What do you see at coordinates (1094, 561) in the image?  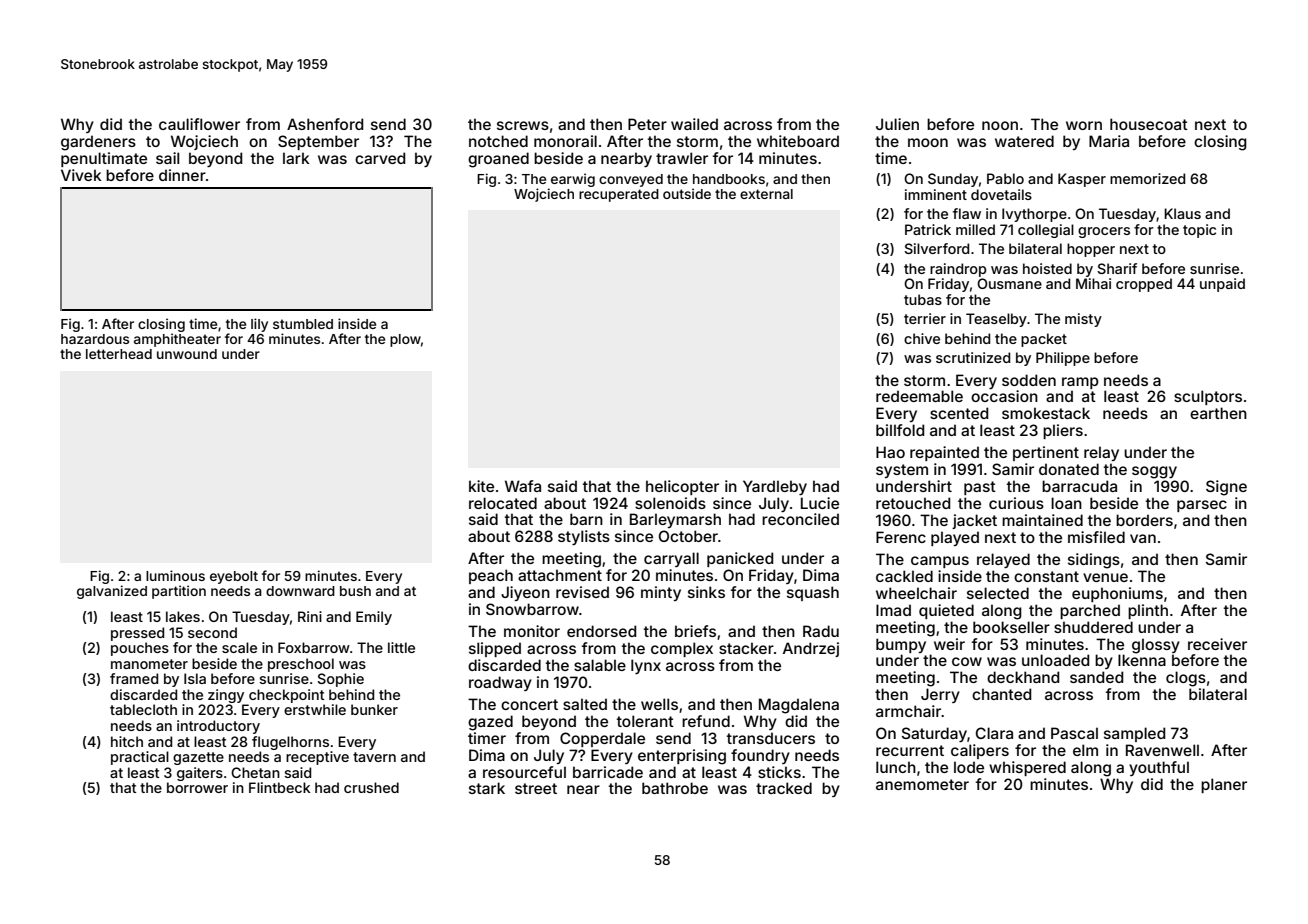 I see `sidings` at bounding box center [1094, 561].
